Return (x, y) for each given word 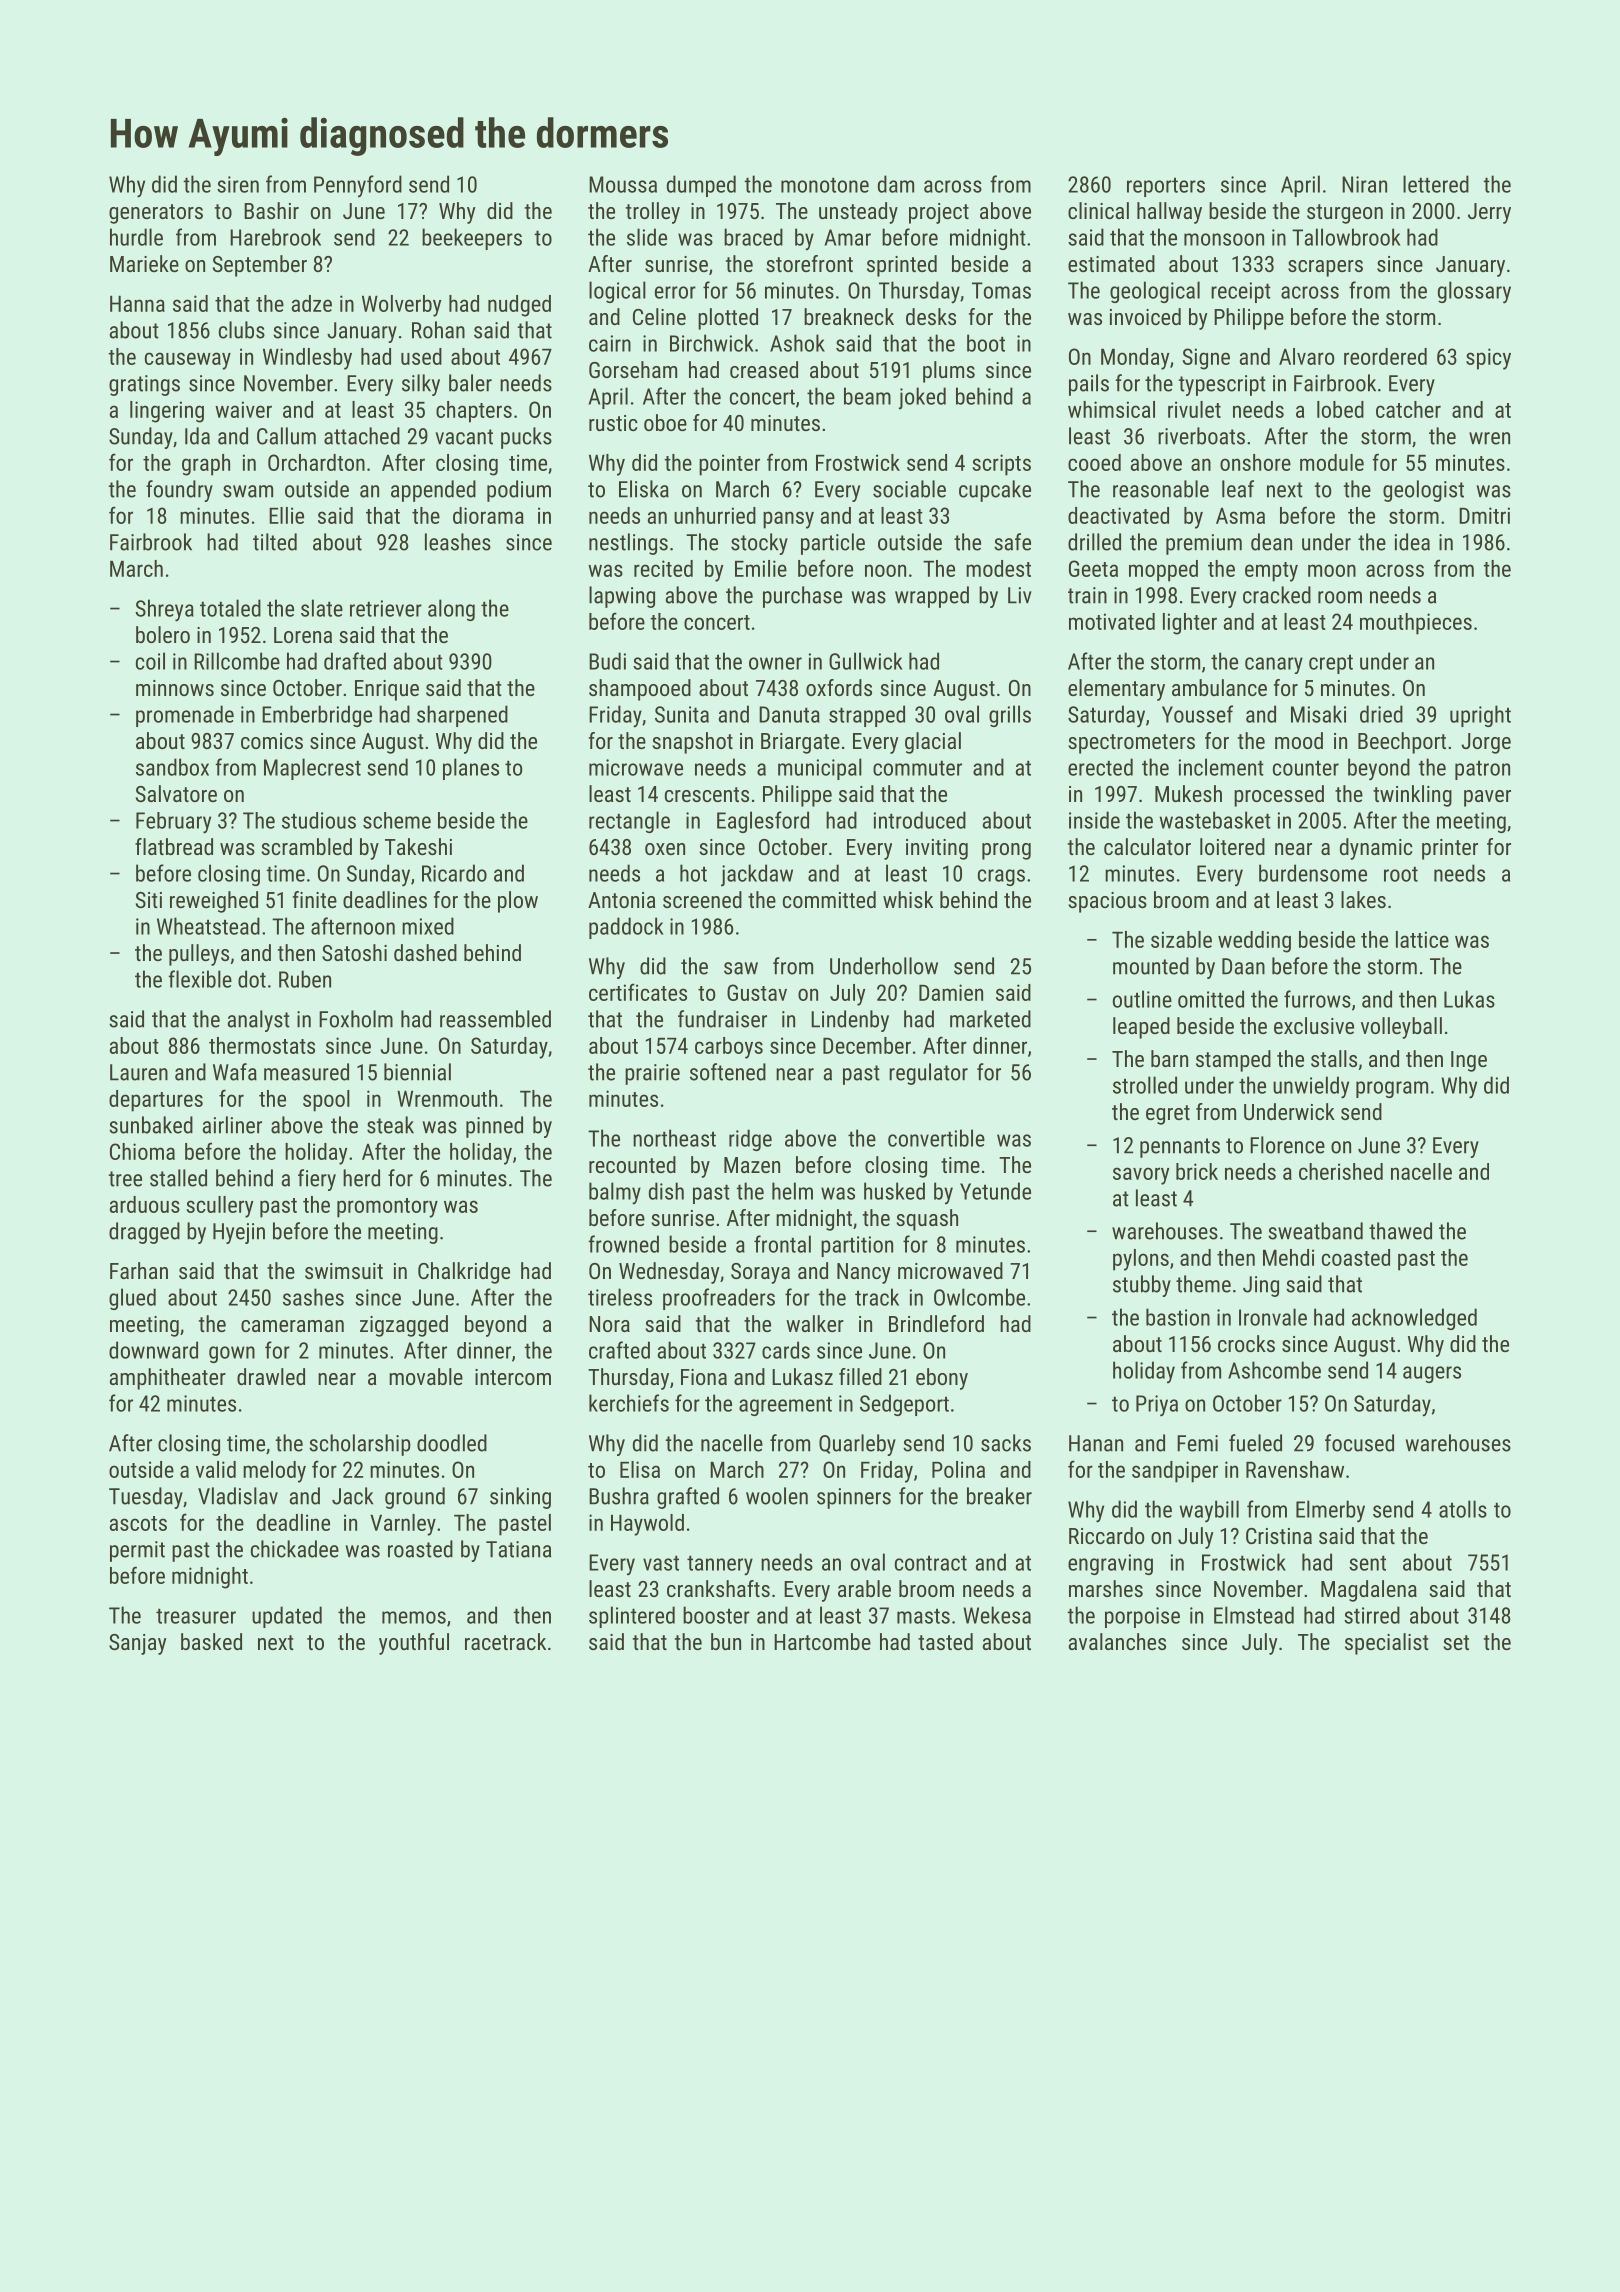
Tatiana (518, 1549)
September (260, 266)
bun (726, 1641)
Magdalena (1369, 1591)
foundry (179, 491)
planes (471, 769)
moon (1332, 570)
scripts (1001, 465)
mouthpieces (1416, 624)
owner (775, 663)
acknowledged (1414, 1319)
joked (922, 398)
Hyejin (239, 1233)
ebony (942, 1379)
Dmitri (1484, 515)
